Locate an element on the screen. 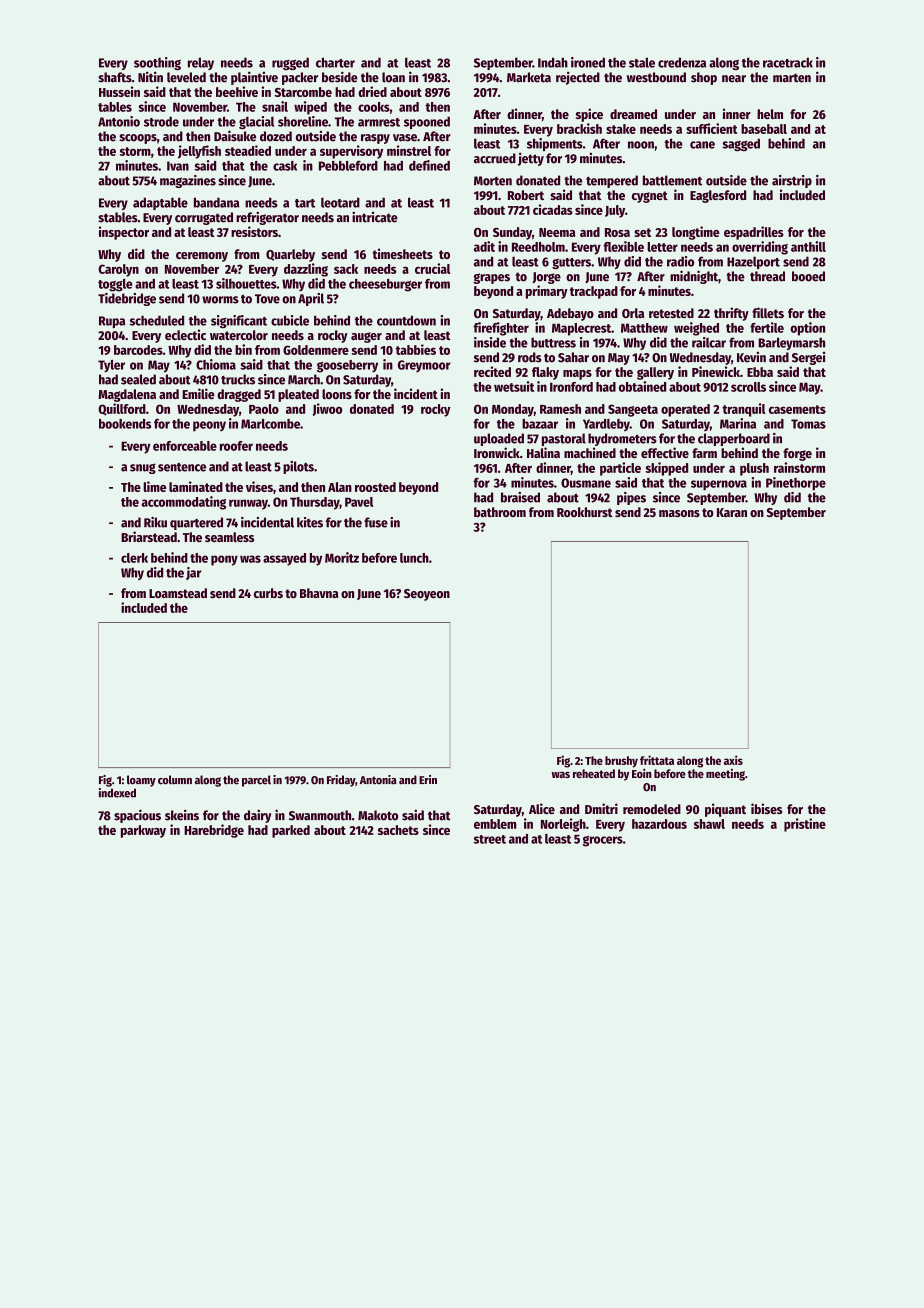  Seoyeon is located at coordinates (427, 595).
